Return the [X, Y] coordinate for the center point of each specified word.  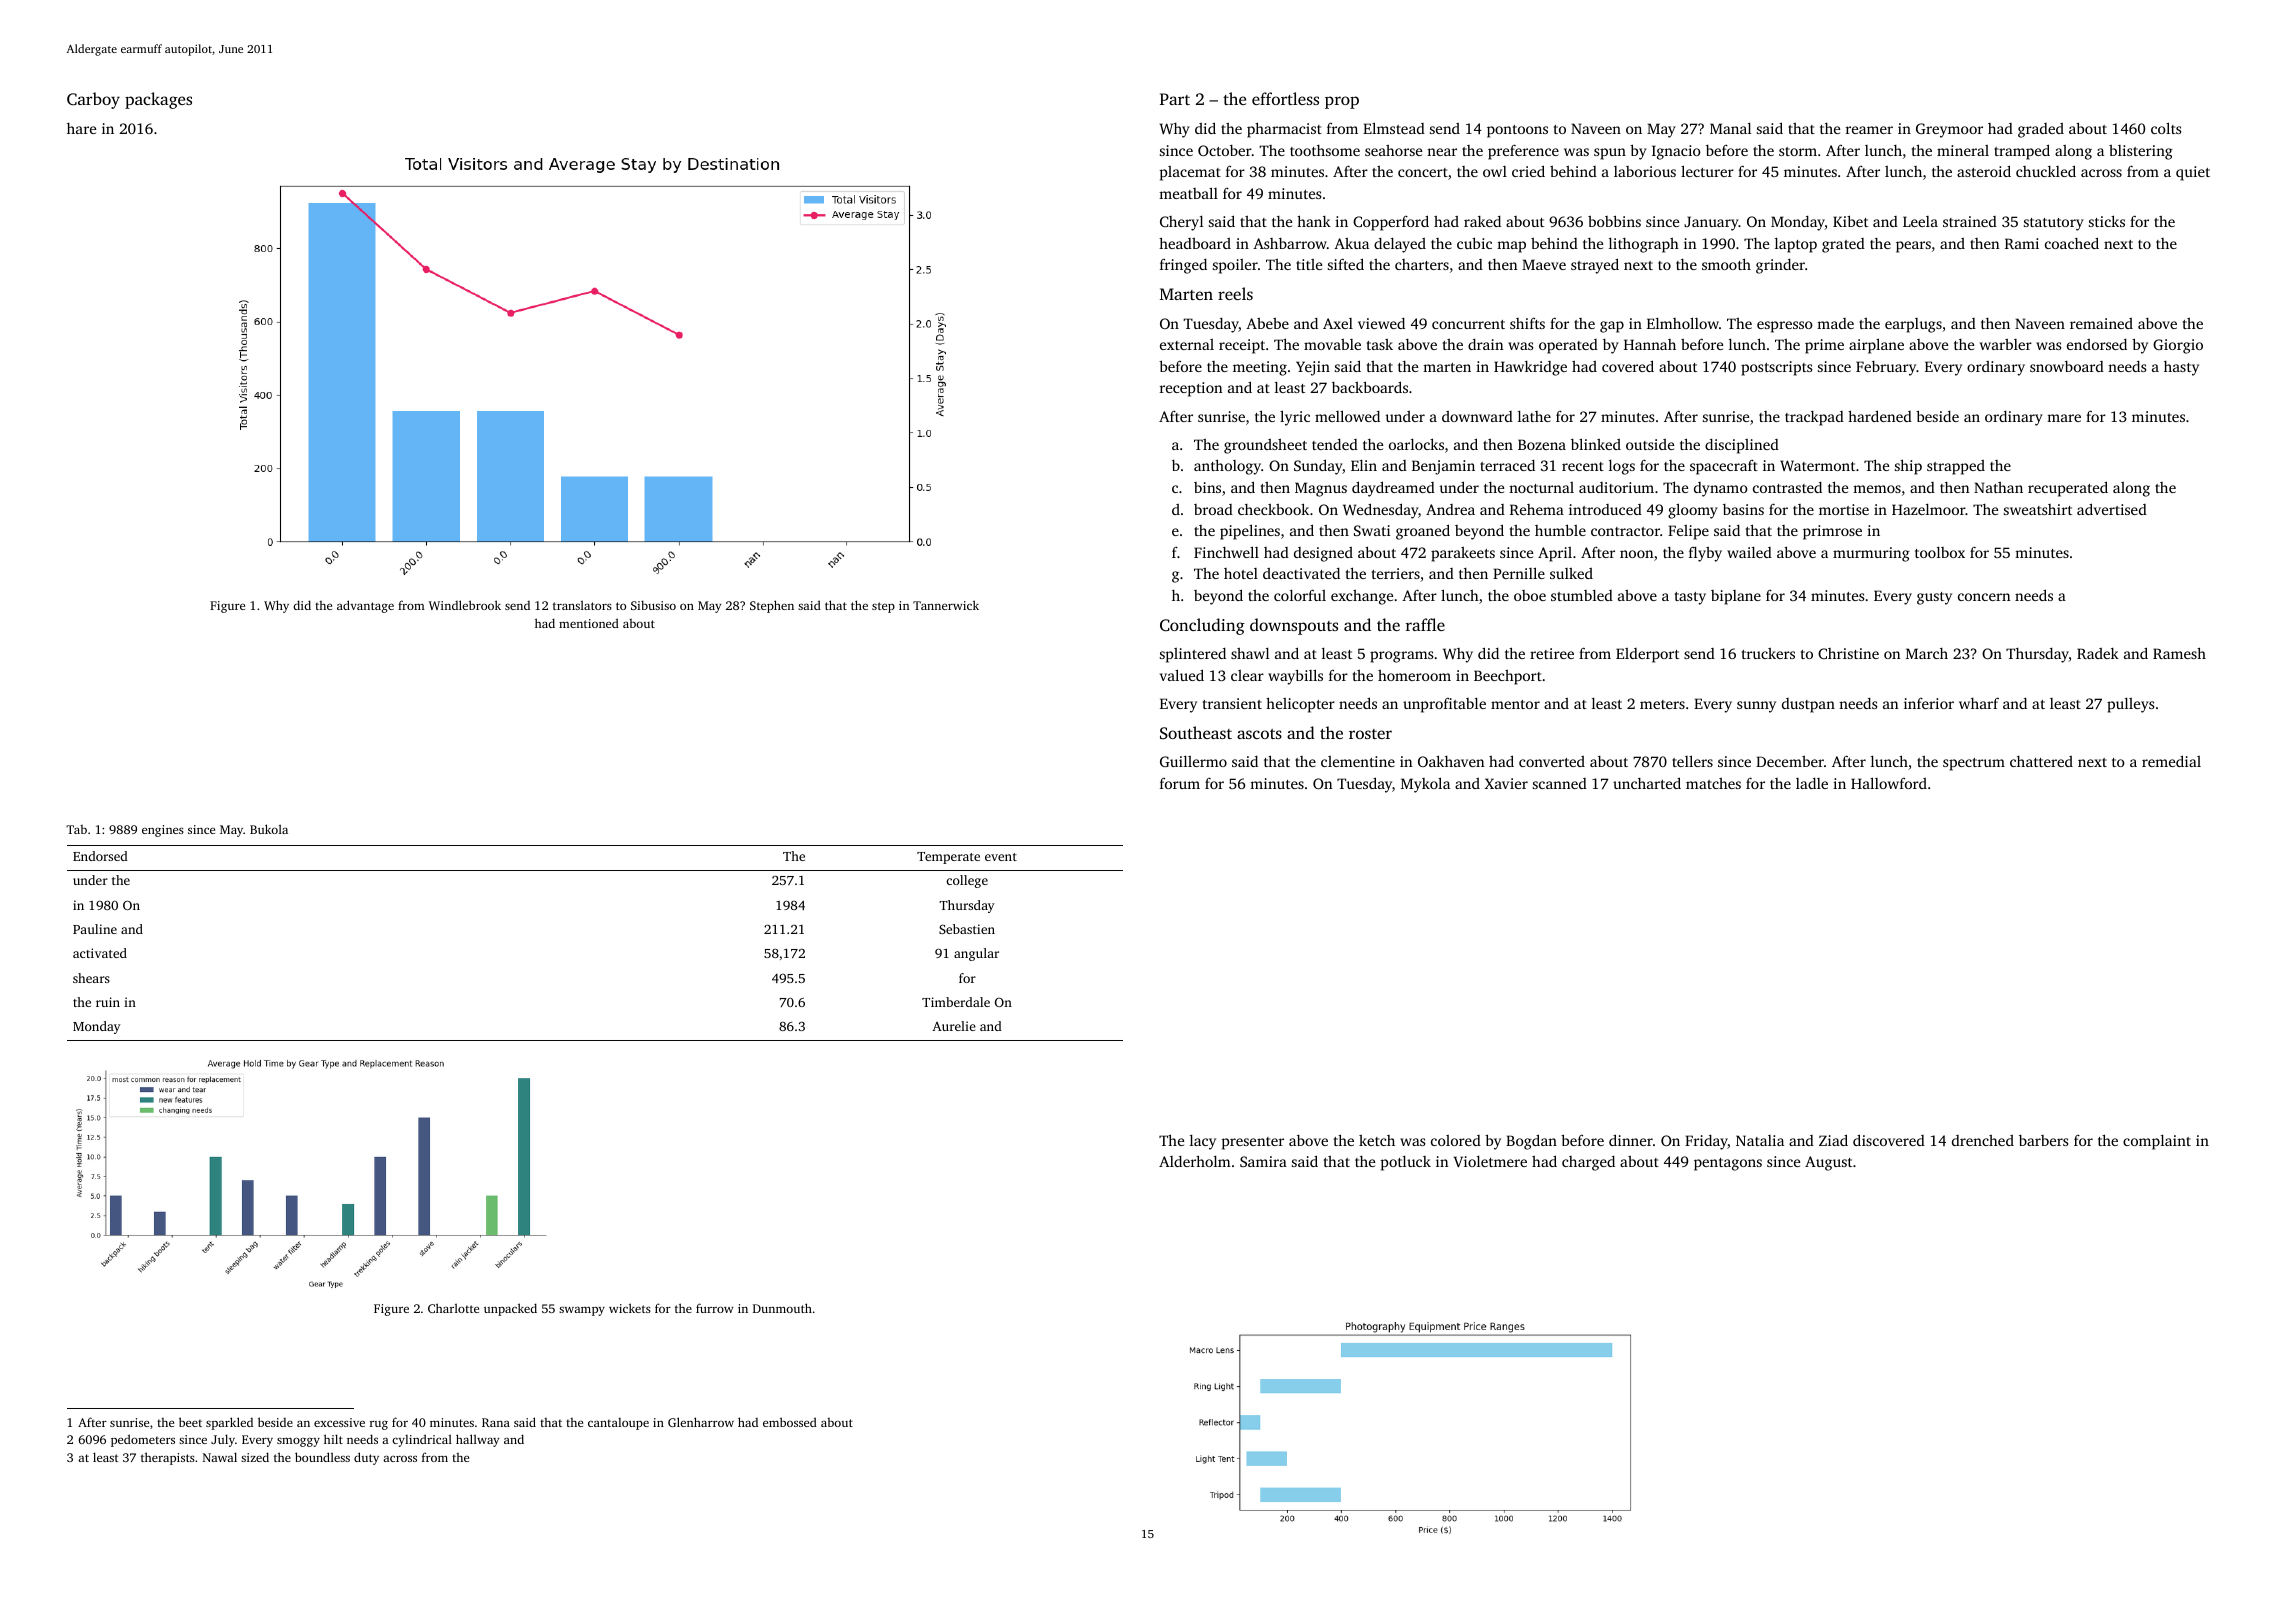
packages [158, 100]
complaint [2157, 1142]
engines [163, 831]
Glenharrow [701, 1422]
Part [1175, 99]
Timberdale [956, 1002]
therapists [168, 1458]
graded [2041, 130]
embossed [790, 1422]
